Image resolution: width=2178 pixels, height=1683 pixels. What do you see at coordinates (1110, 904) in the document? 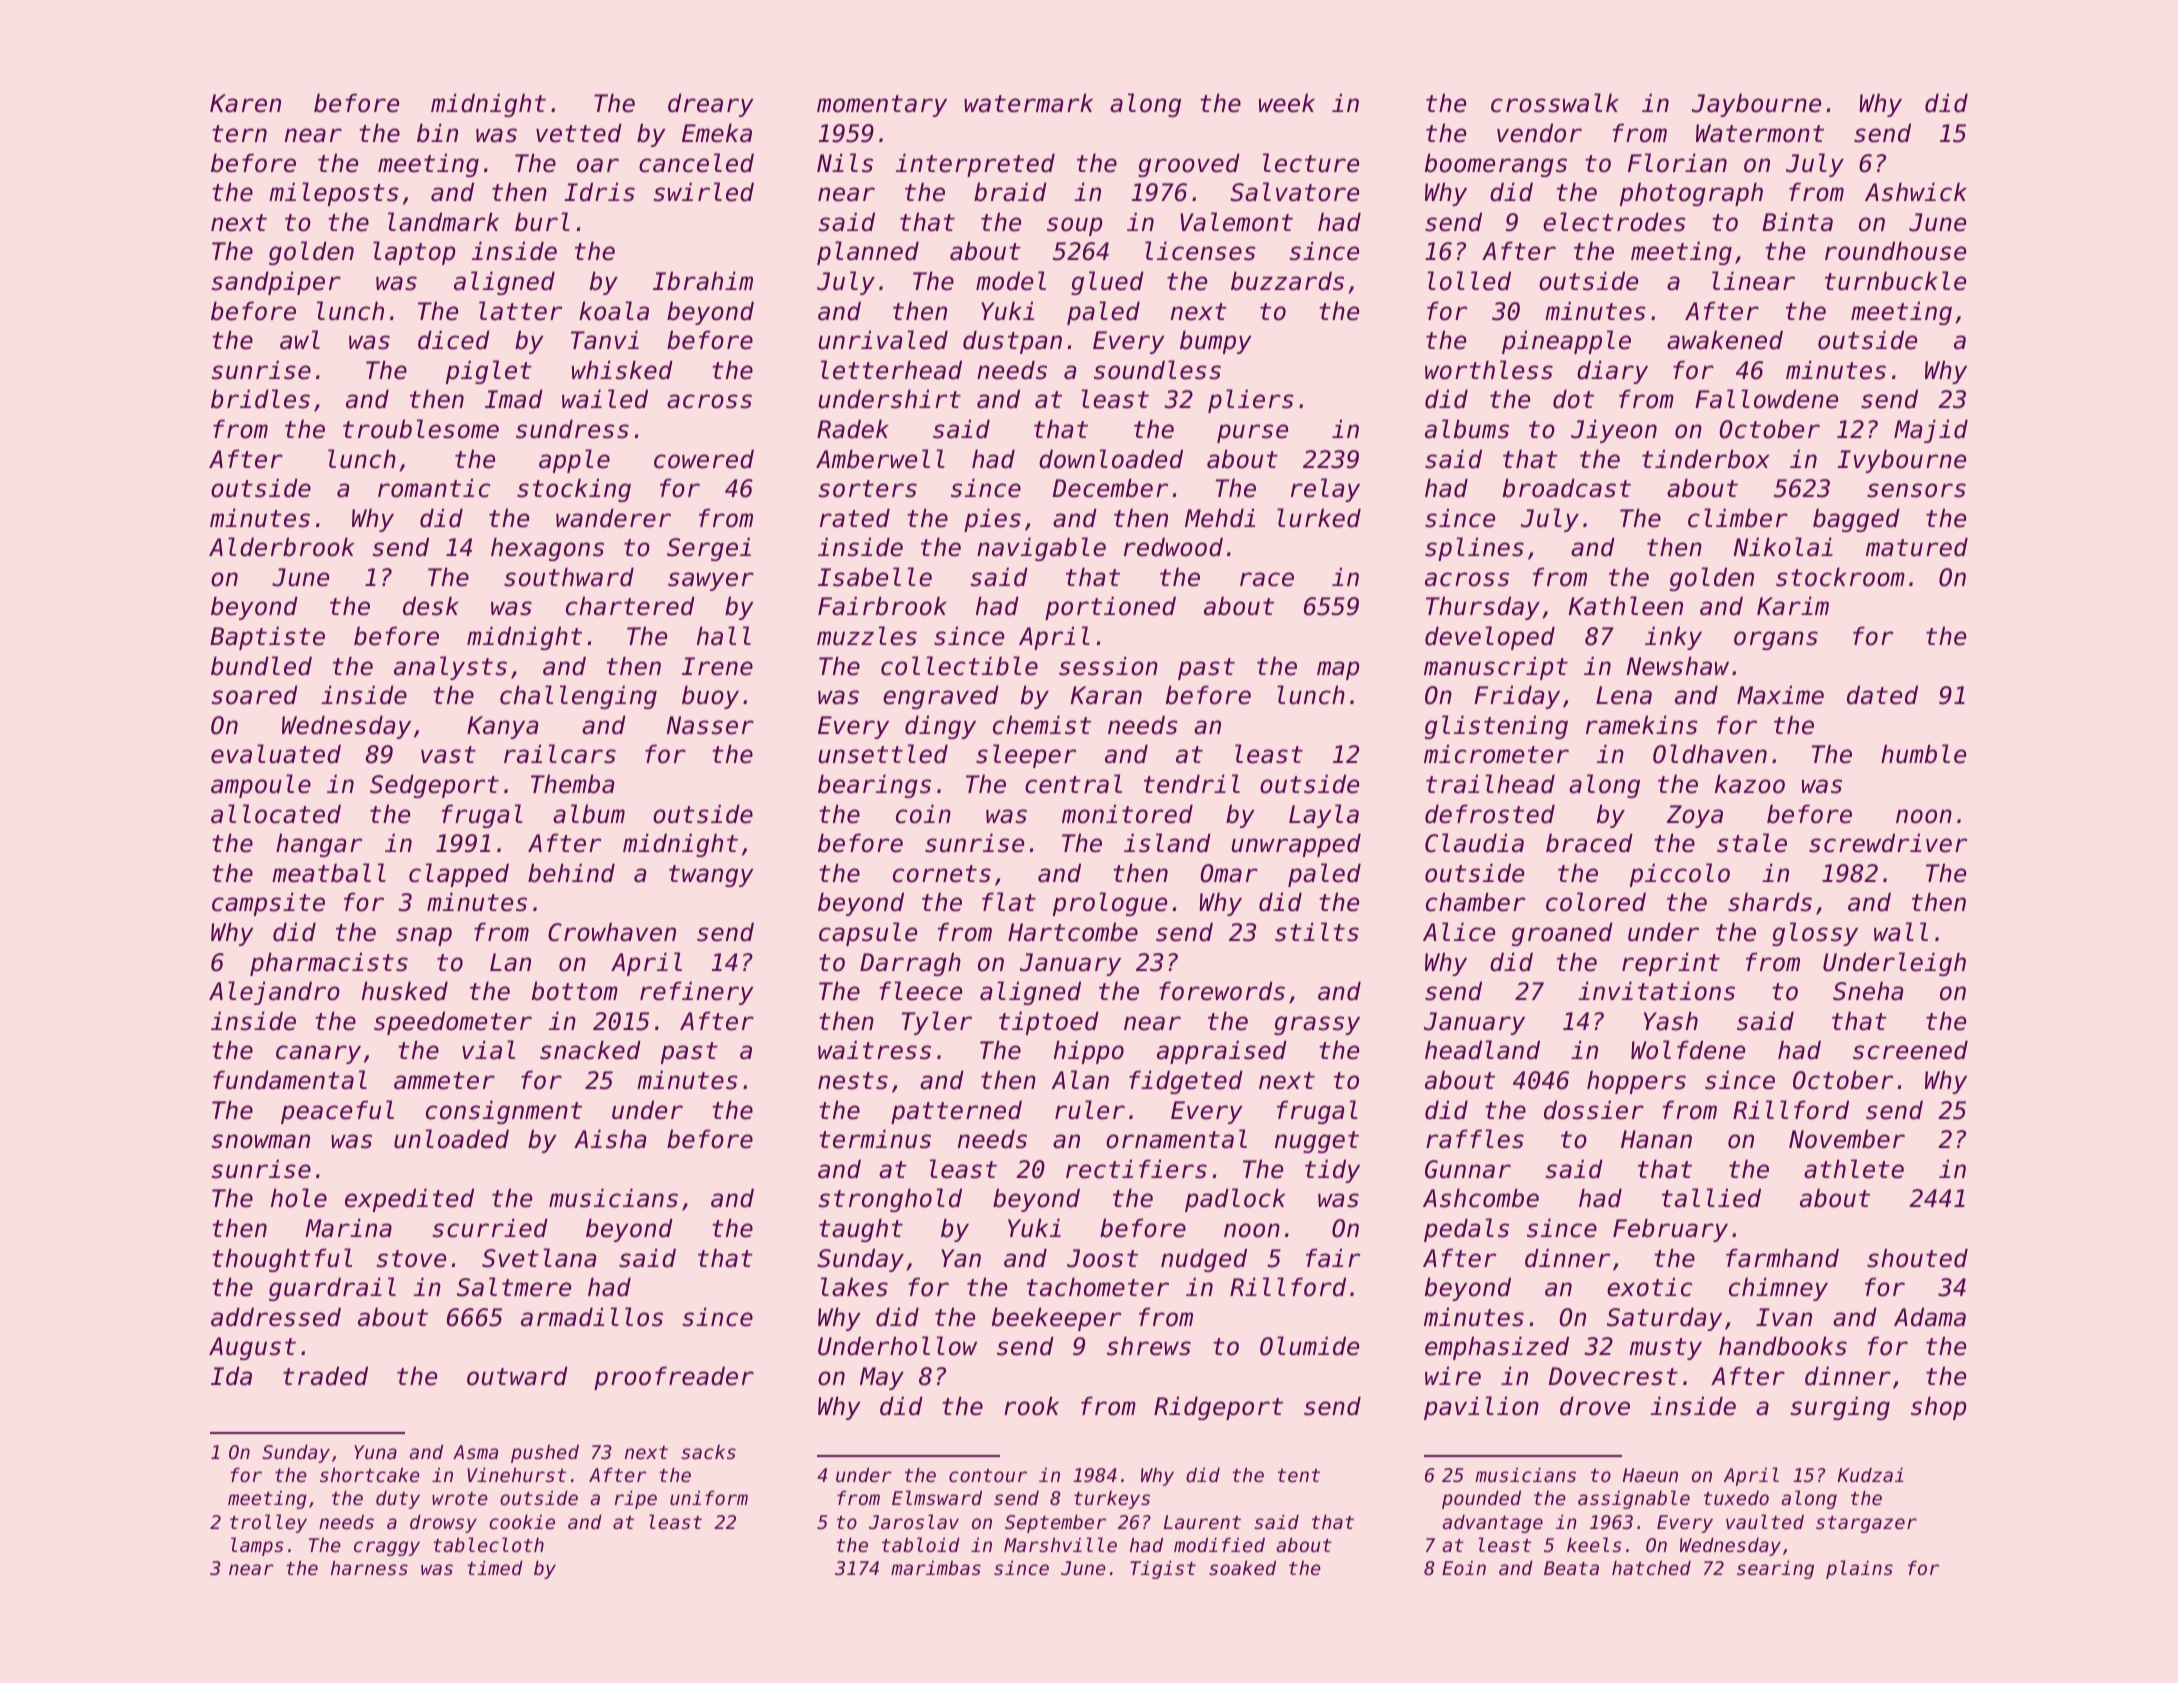
I see `prologue` at bounding box center [1110, 904].
